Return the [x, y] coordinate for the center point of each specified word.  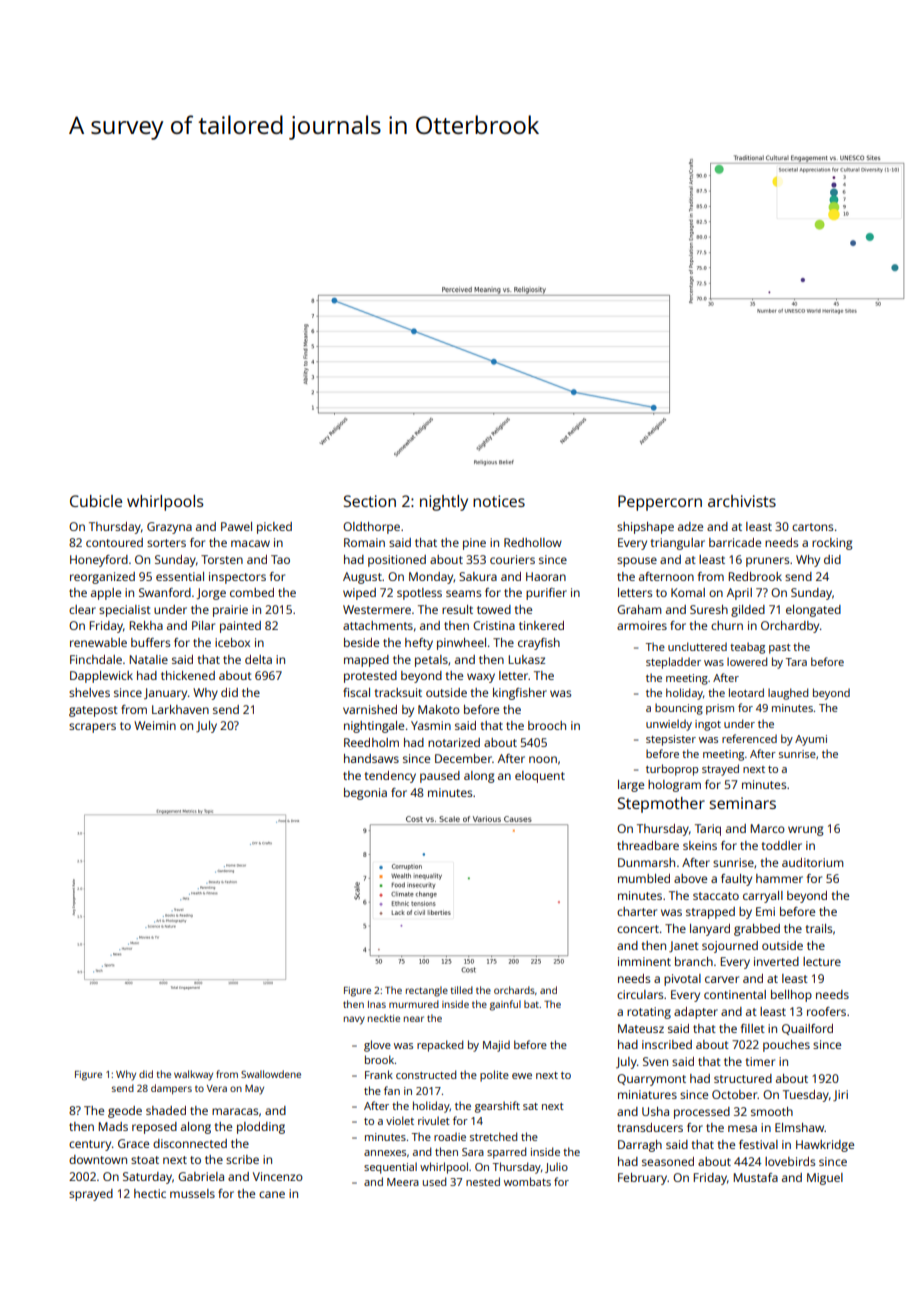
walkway [193, 1075]
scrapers [92, 728]
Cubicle [96, 501]
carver [722, 979]
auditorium [812, 862]
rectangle [427, 991]
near [414, 1019]
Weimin [155, 725]
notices [499, 501]
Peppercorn [660, 503]
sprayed [91, 1195]
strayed [720, 770]
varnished [370, 709]
